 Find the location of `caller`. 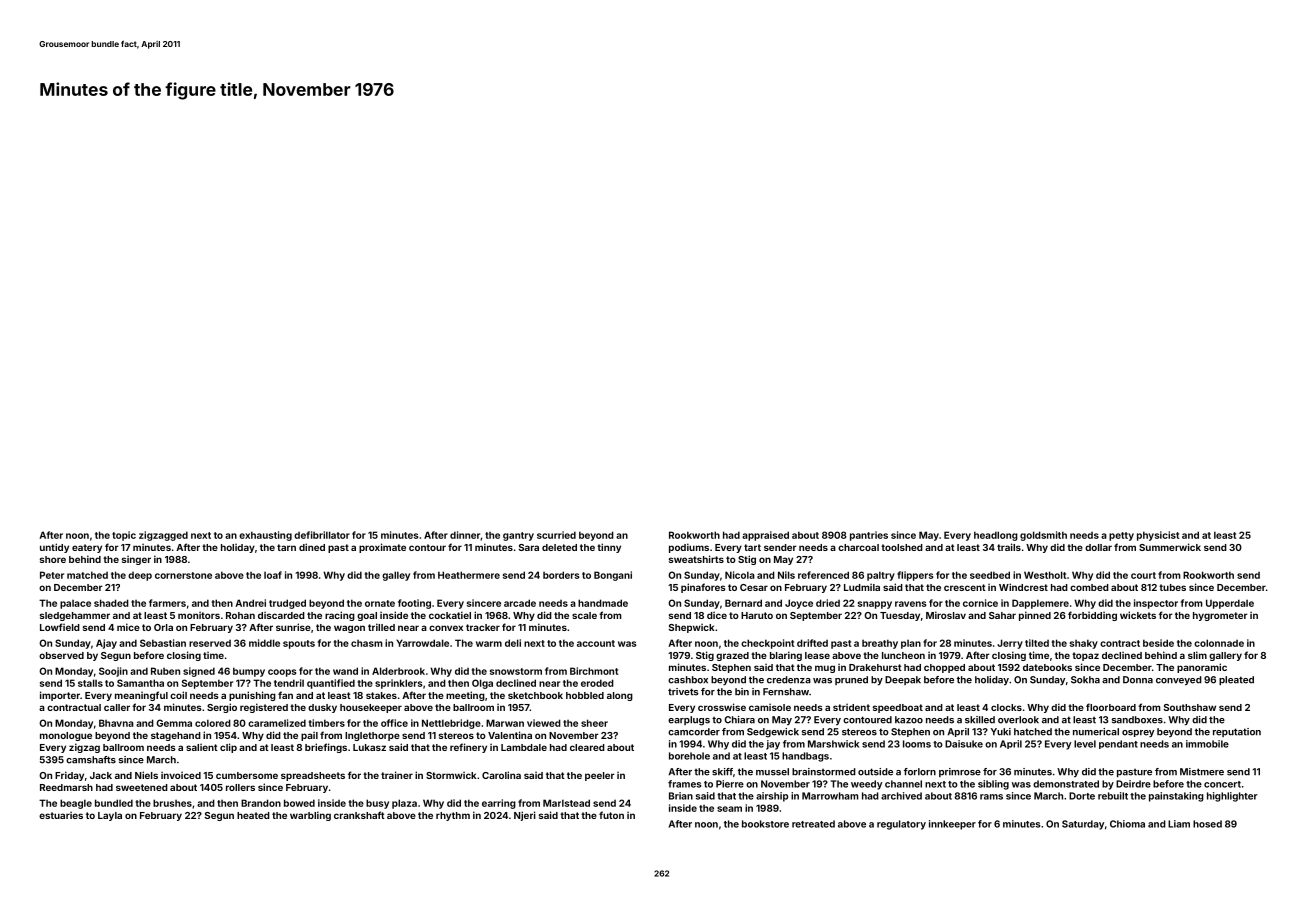

caller is located at coordinates (117, 707).
